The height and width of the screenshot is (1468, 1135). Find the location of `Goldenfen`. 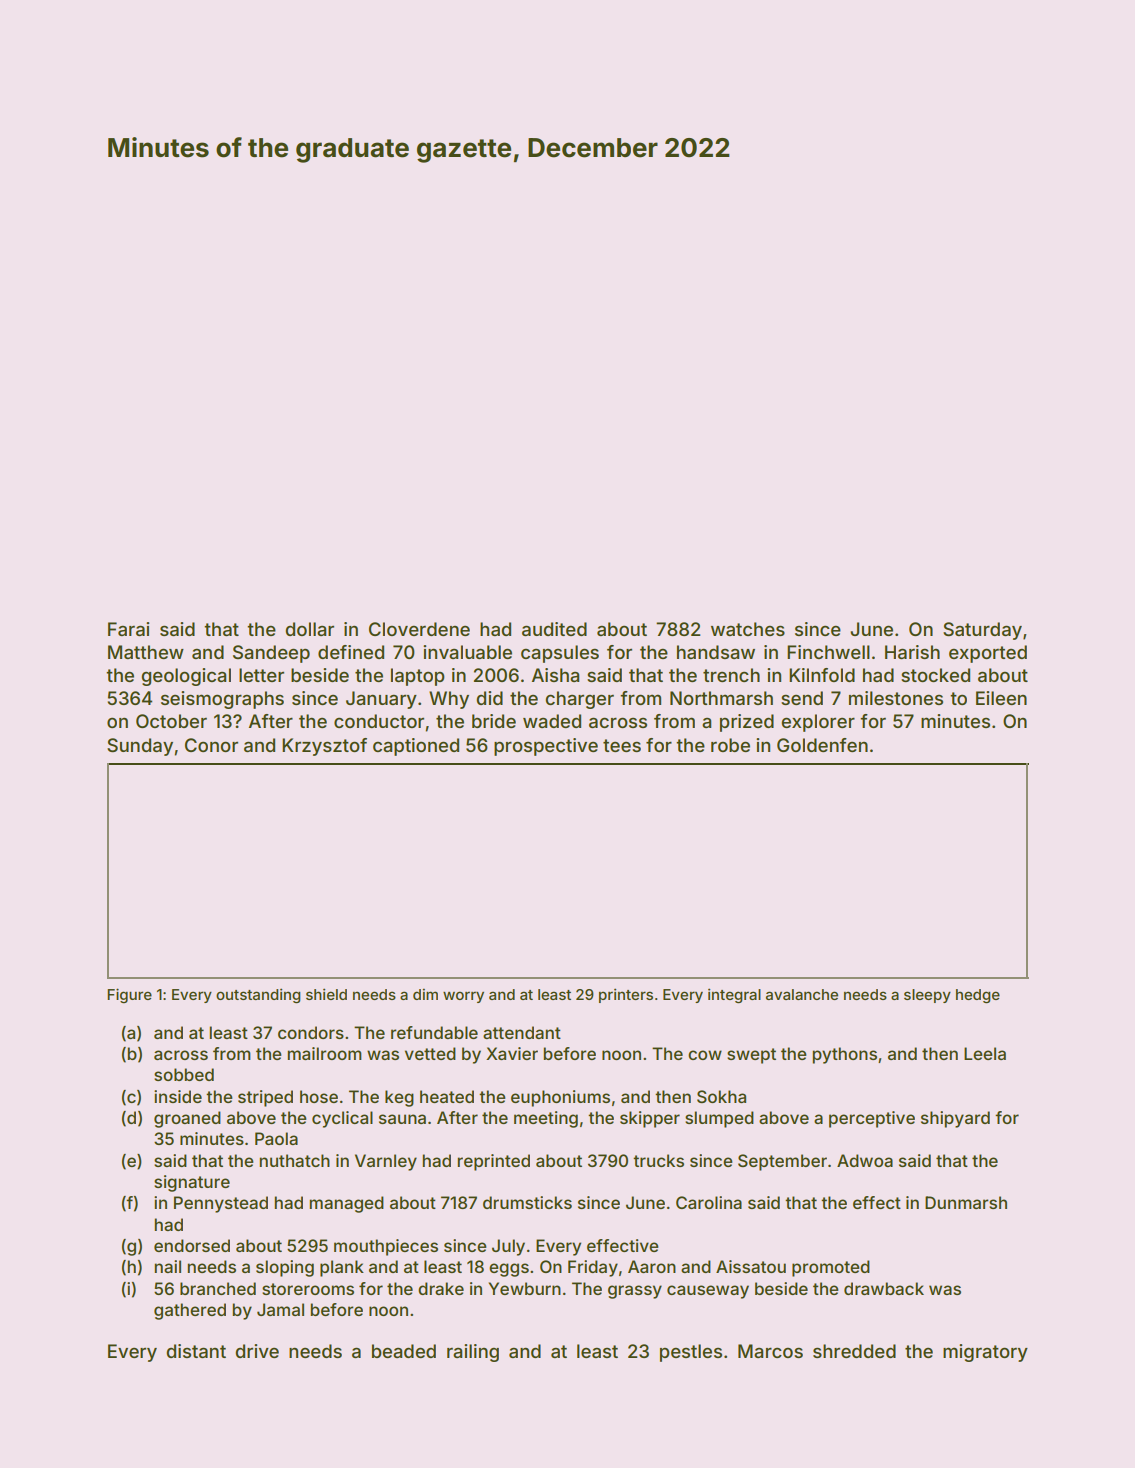

Goldenfen is located at coordinates (822, 745).
